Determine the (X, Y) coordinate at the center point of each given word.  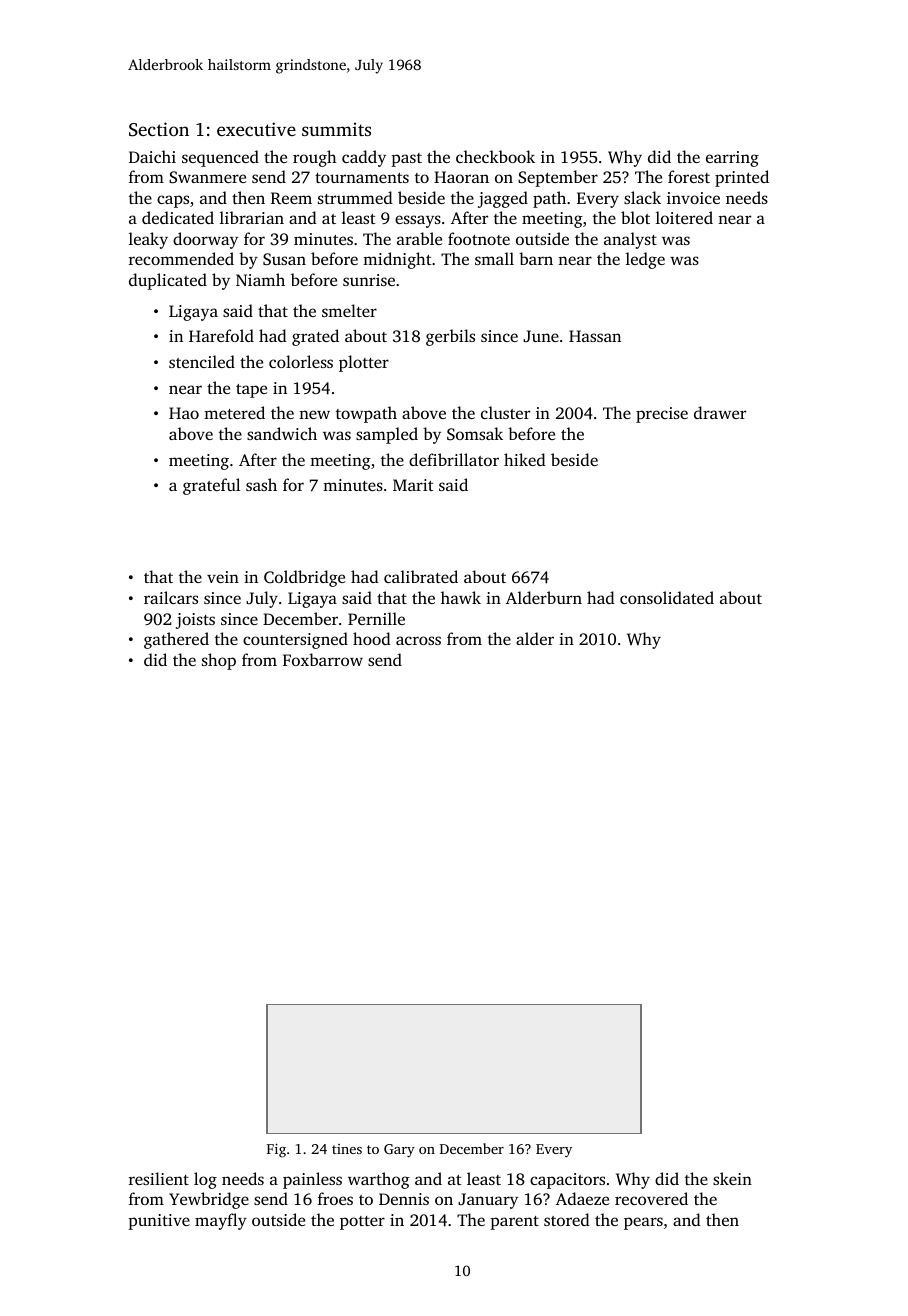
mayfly (221, 1221)
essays (418, 221)
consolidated (667, 597)
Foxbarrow (323, 659)
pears (643, 1223)
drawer (720, 412)
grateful (211, 486)
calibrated (421, 576)
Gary (399, 1151)
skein (732, 1178)
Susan (284, 259)
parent (514, 1223)
